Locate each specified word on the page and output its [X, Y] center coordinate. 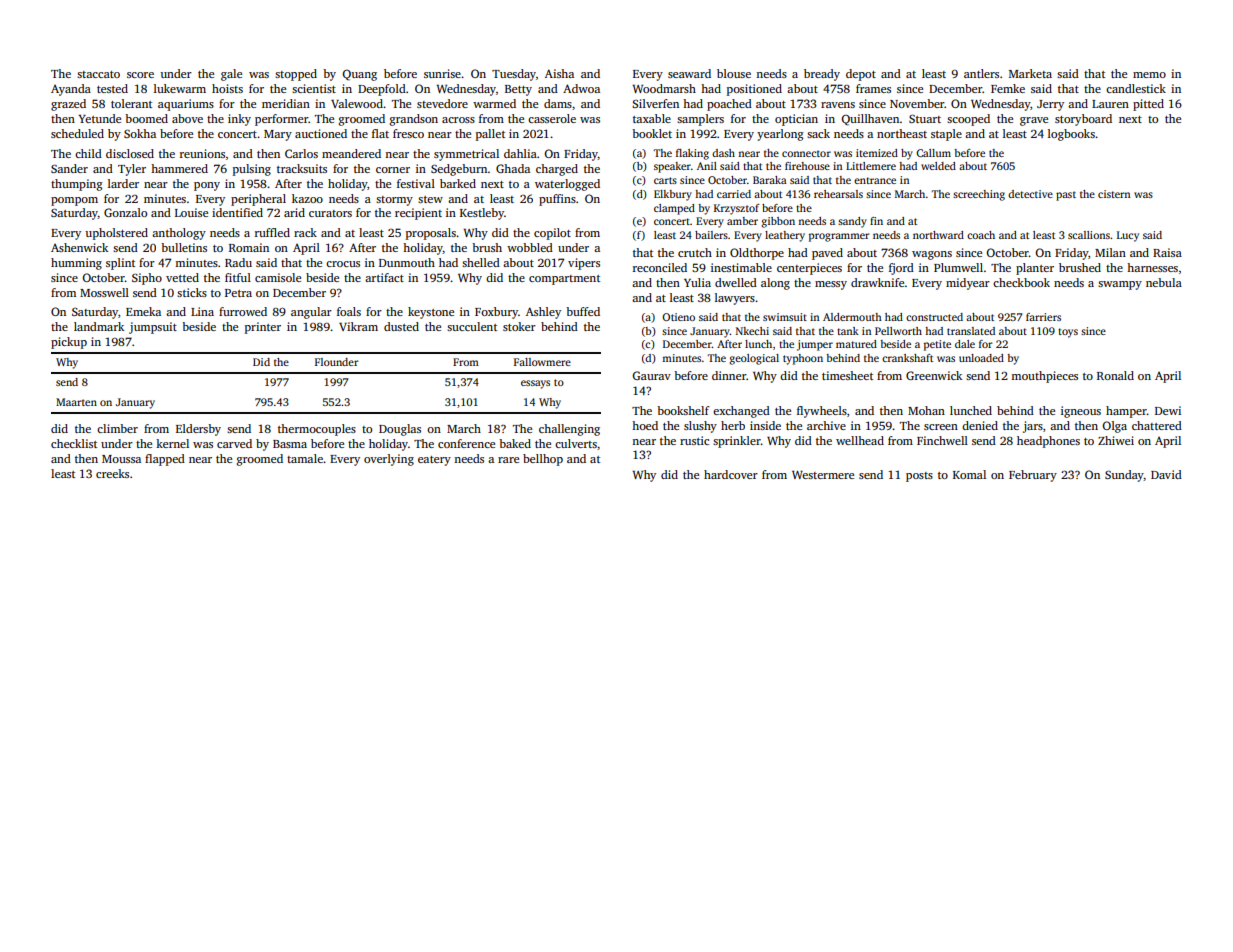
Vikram [358, 326]
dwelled [736, 282]
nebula [1164, 282]
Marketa [1030, 73]
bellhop [543, 460]
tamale [305, 458]
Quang [359, 75]
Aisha [559, 73]
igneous [1081, 412]
